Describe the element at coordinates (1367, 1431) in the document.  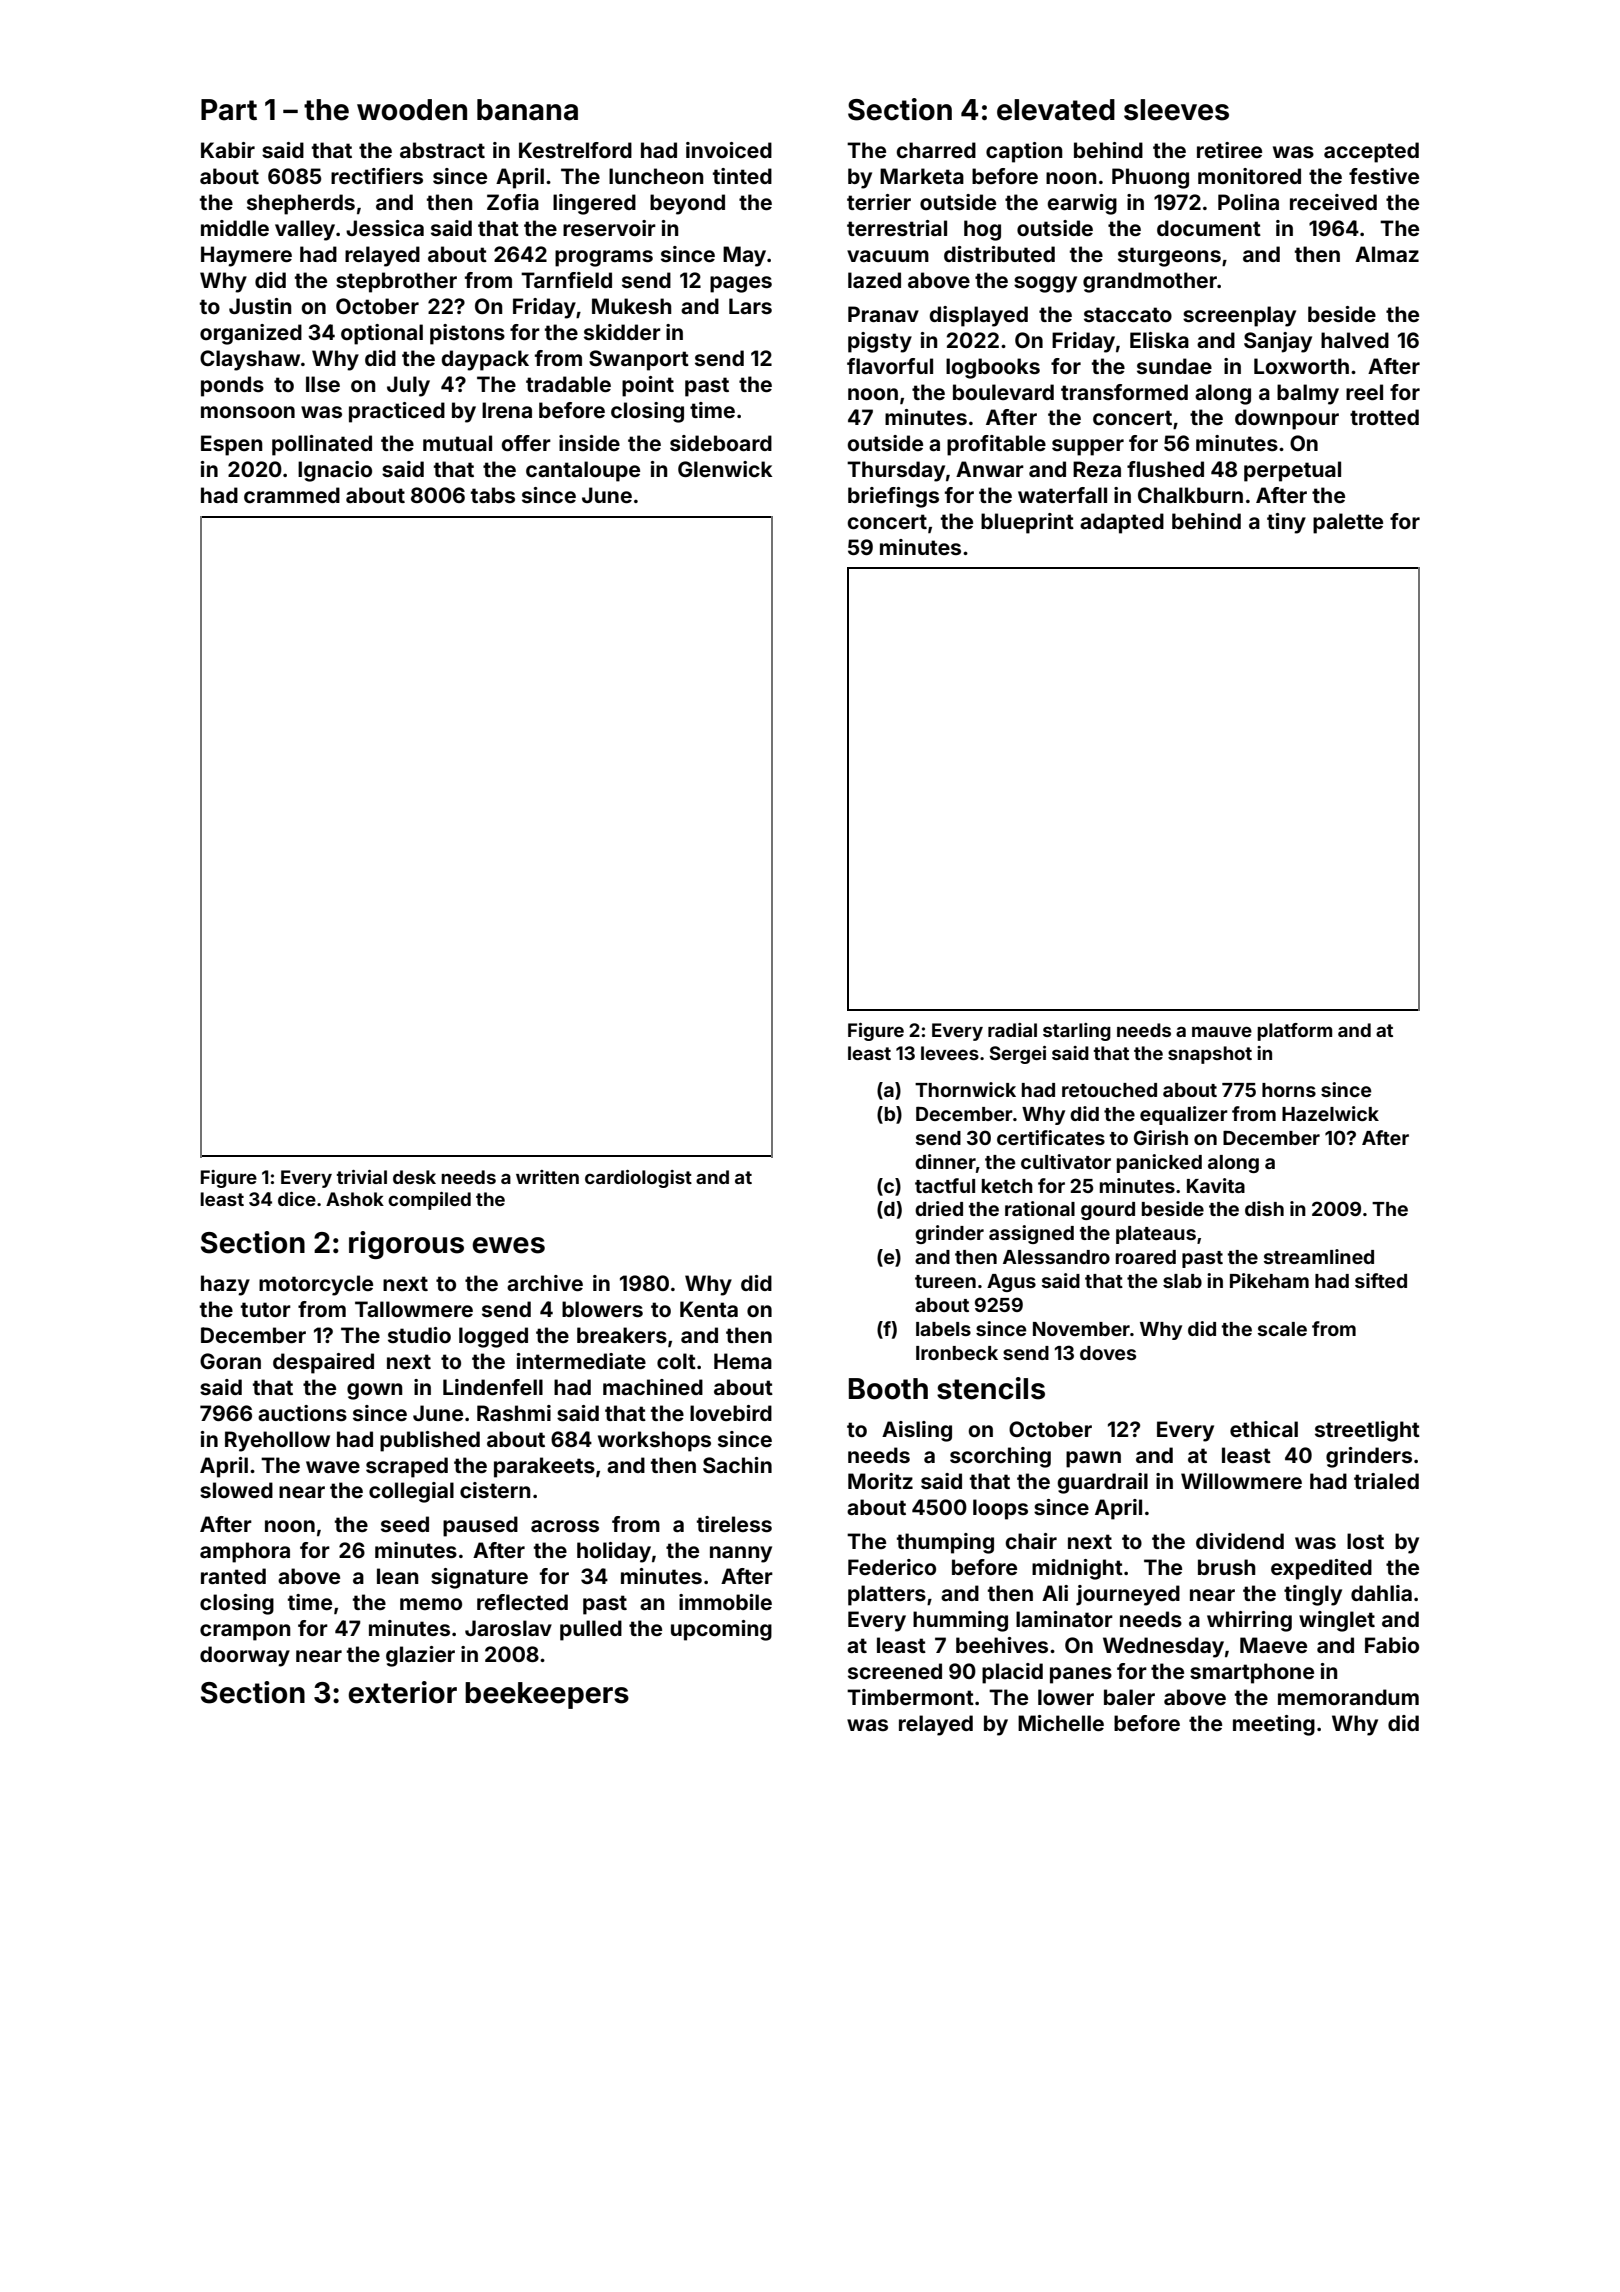
I see `streetlight` at that location.
